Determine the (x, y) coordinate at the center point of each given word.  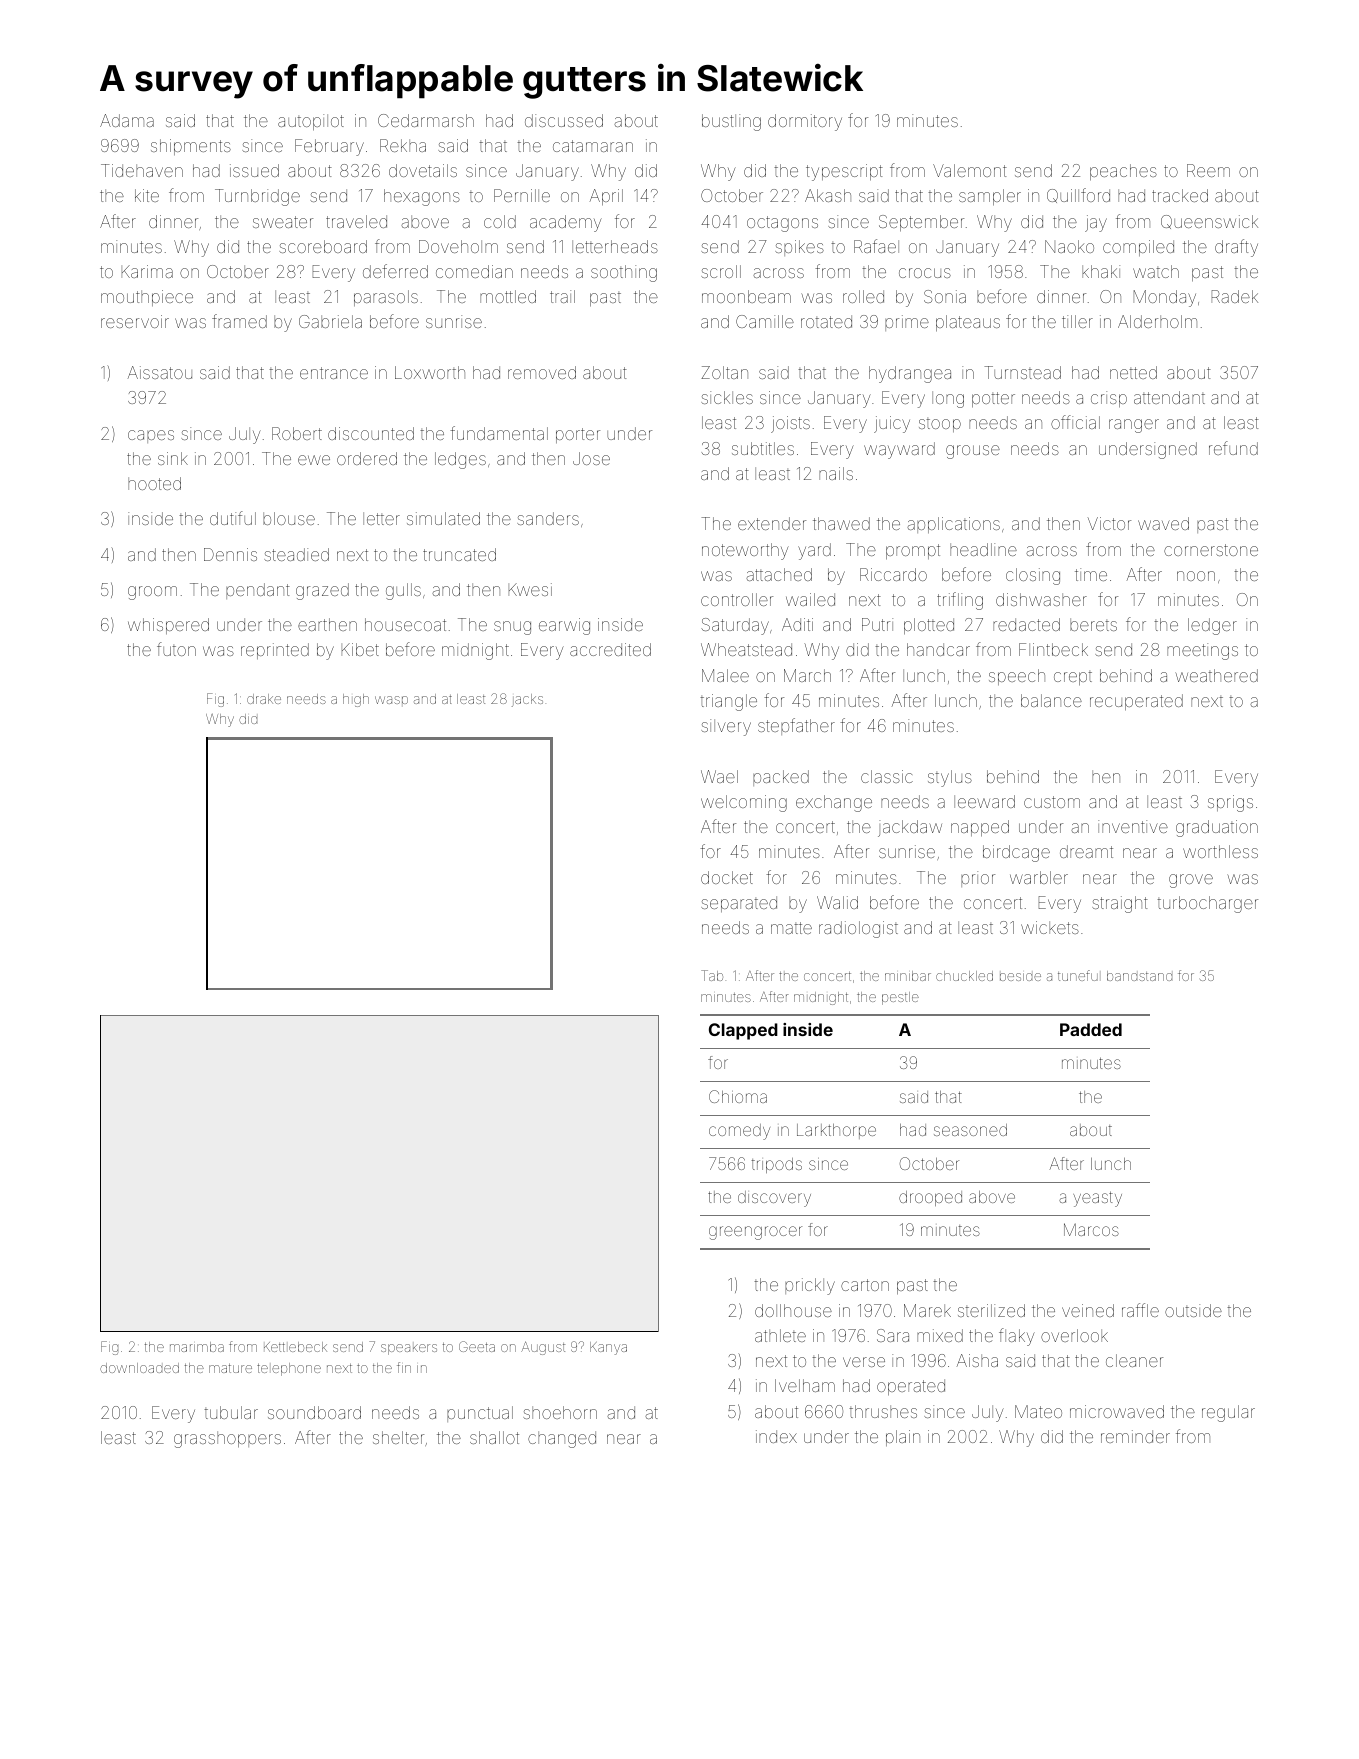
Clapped (743, 1031)
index (776, 1436)
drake (264, 699)
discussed (564, 120)
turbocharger (1207, 904)
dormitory (805, 122)
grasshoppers (227, 1439)
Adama (127, 120)
